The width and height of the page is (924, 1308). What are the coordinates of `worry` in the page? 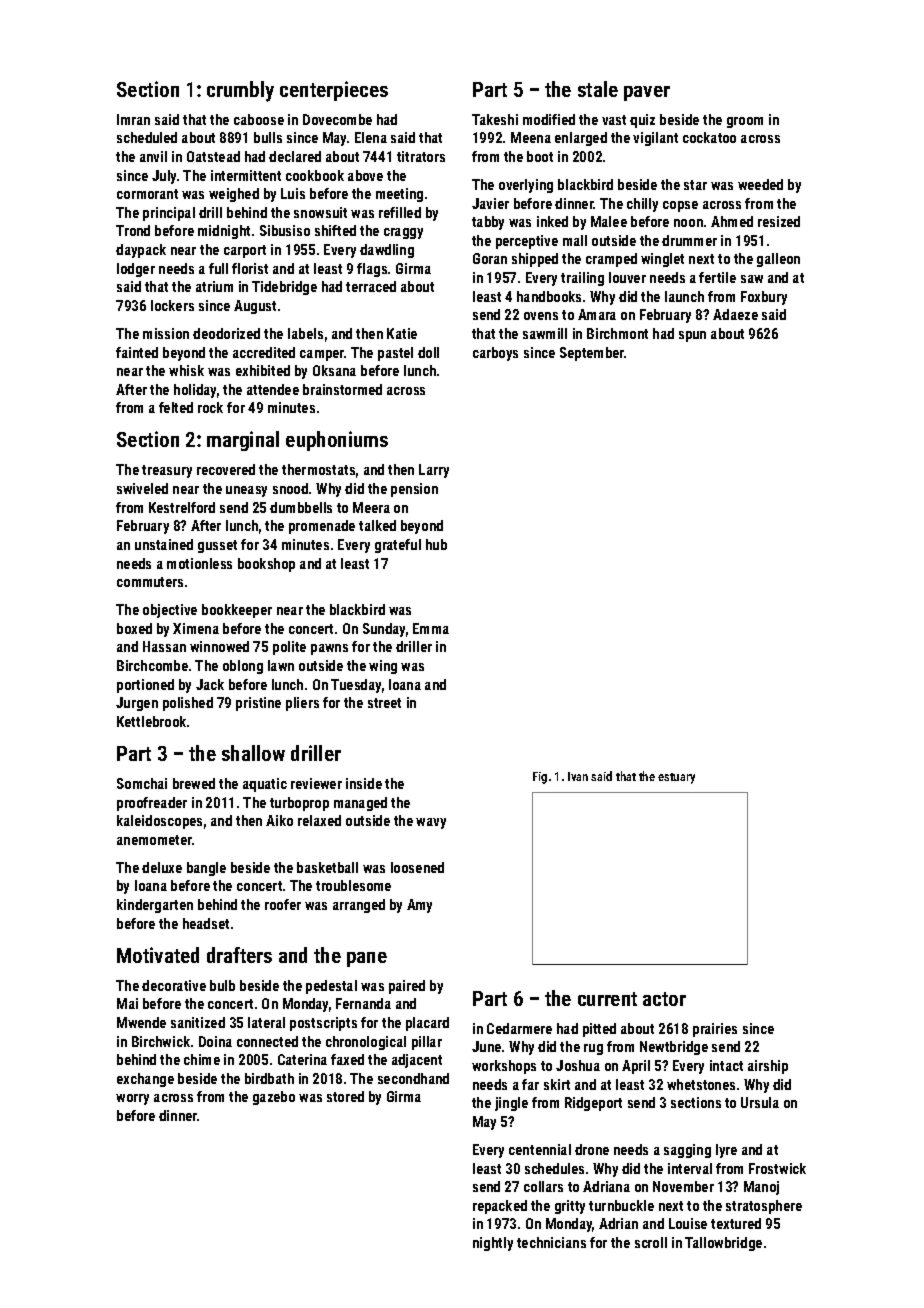 It's located at (132, 1099).
